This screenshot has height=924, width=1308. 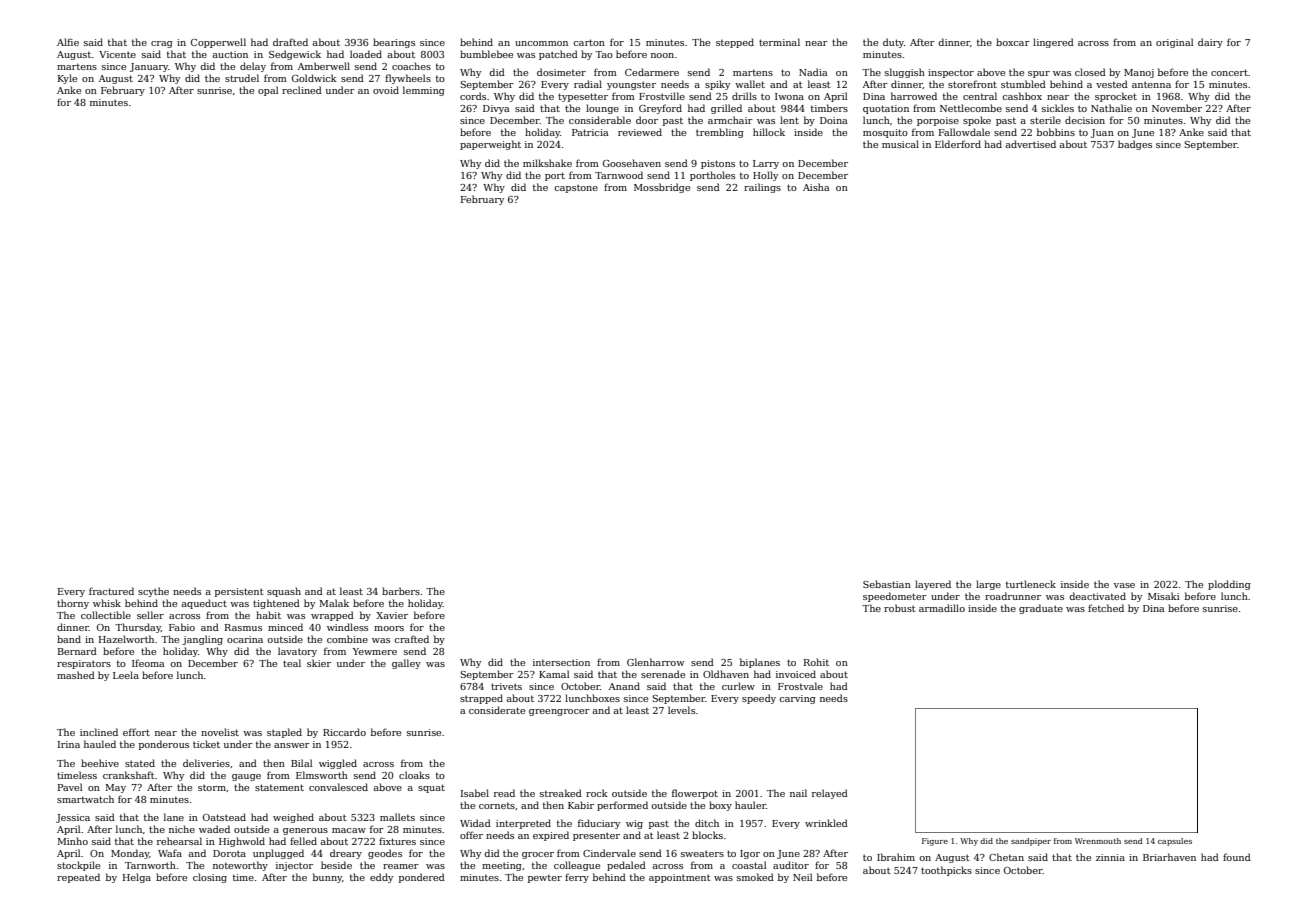 What do you see at coordinates (401, 591) in the screenshot?
I see `barbers` at bounding box center [401, 591].
